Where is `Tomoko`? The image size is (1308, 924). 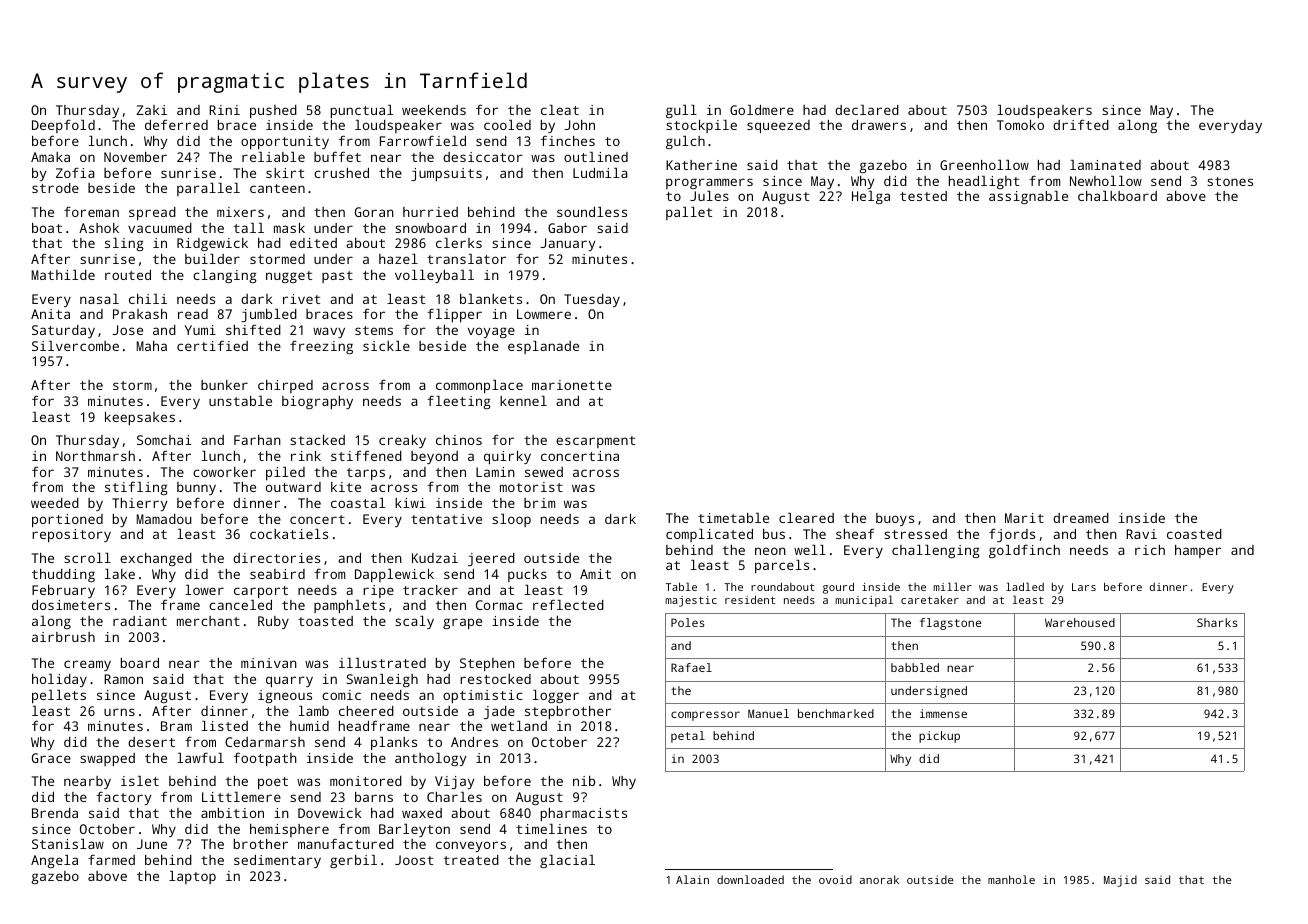
Tomoko is located at coordinates (1020, 125).
